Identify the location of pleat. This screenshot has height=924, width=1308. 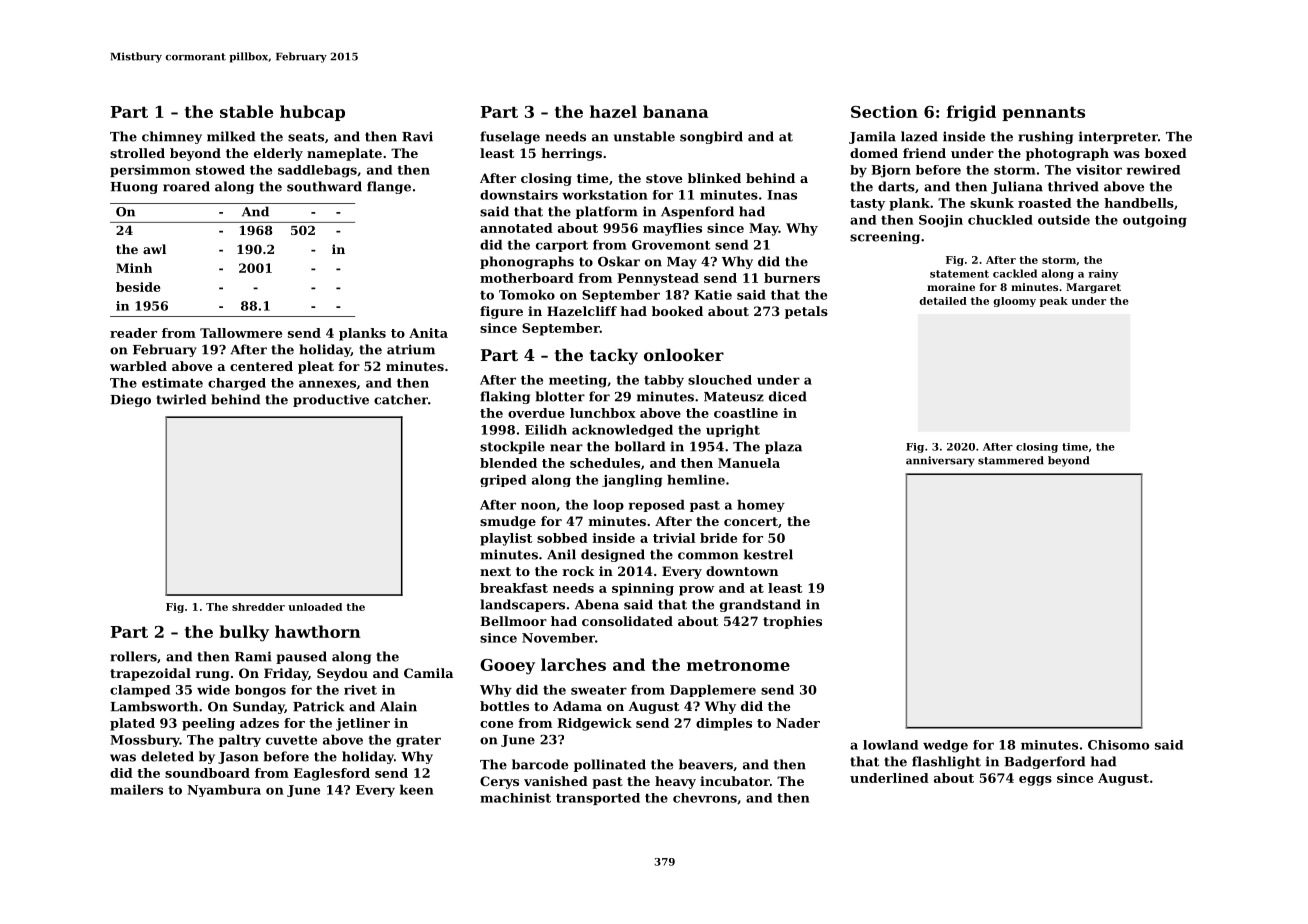
(316, 367).
